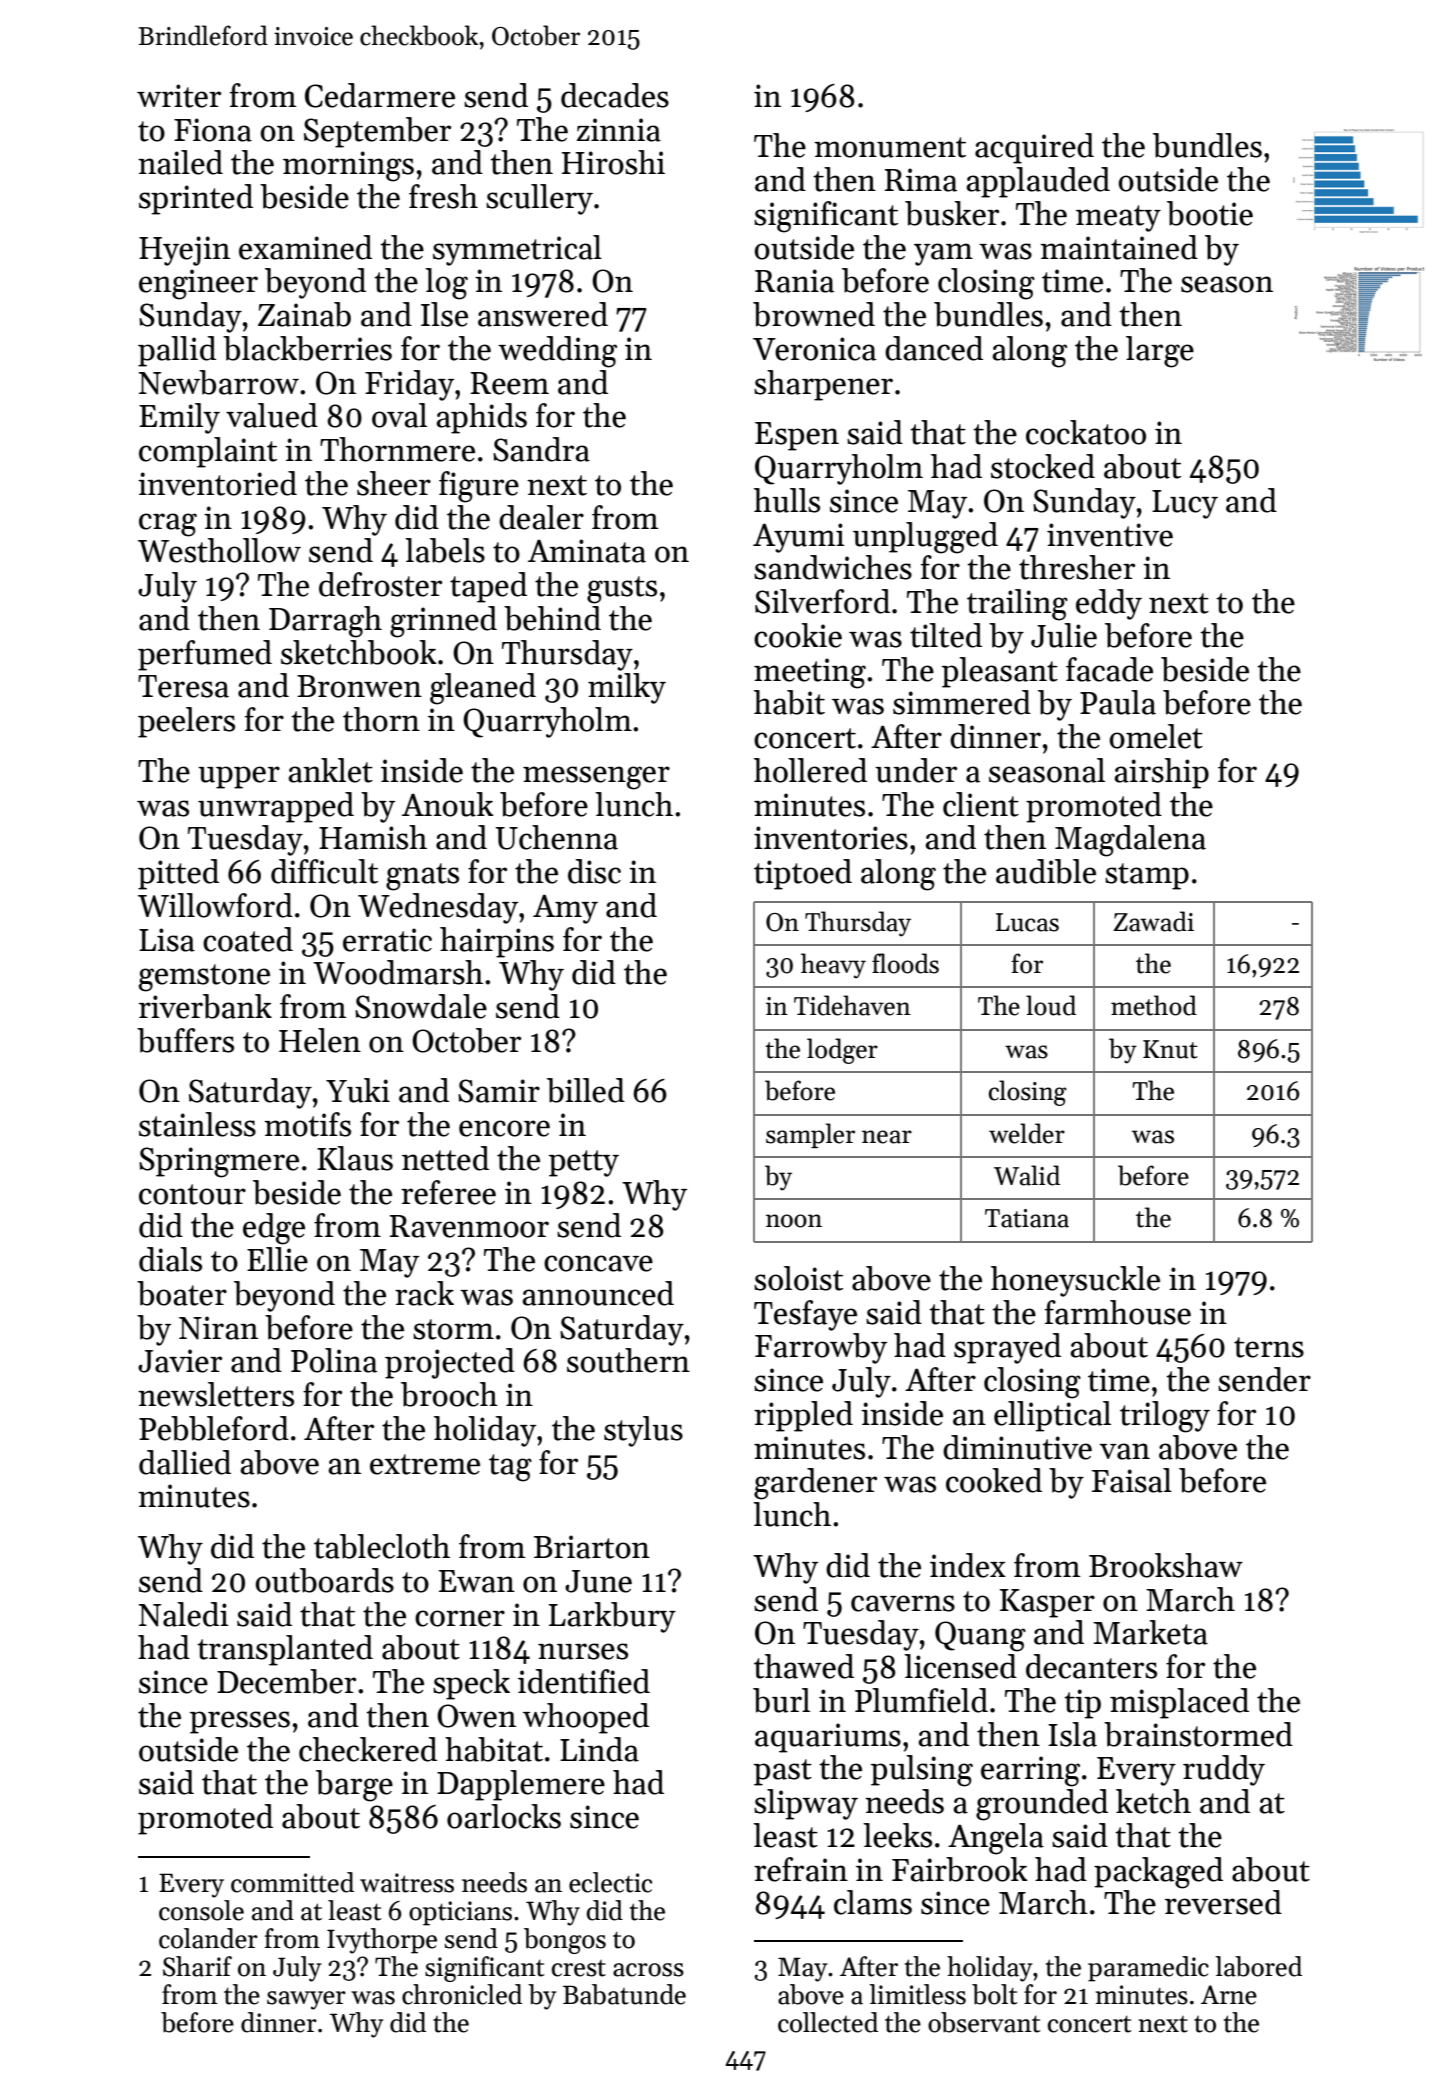  What do you see at coordinates (197, 1966) in the screenshot?
I see `Sharif` at bounding box center [197, 1966].
